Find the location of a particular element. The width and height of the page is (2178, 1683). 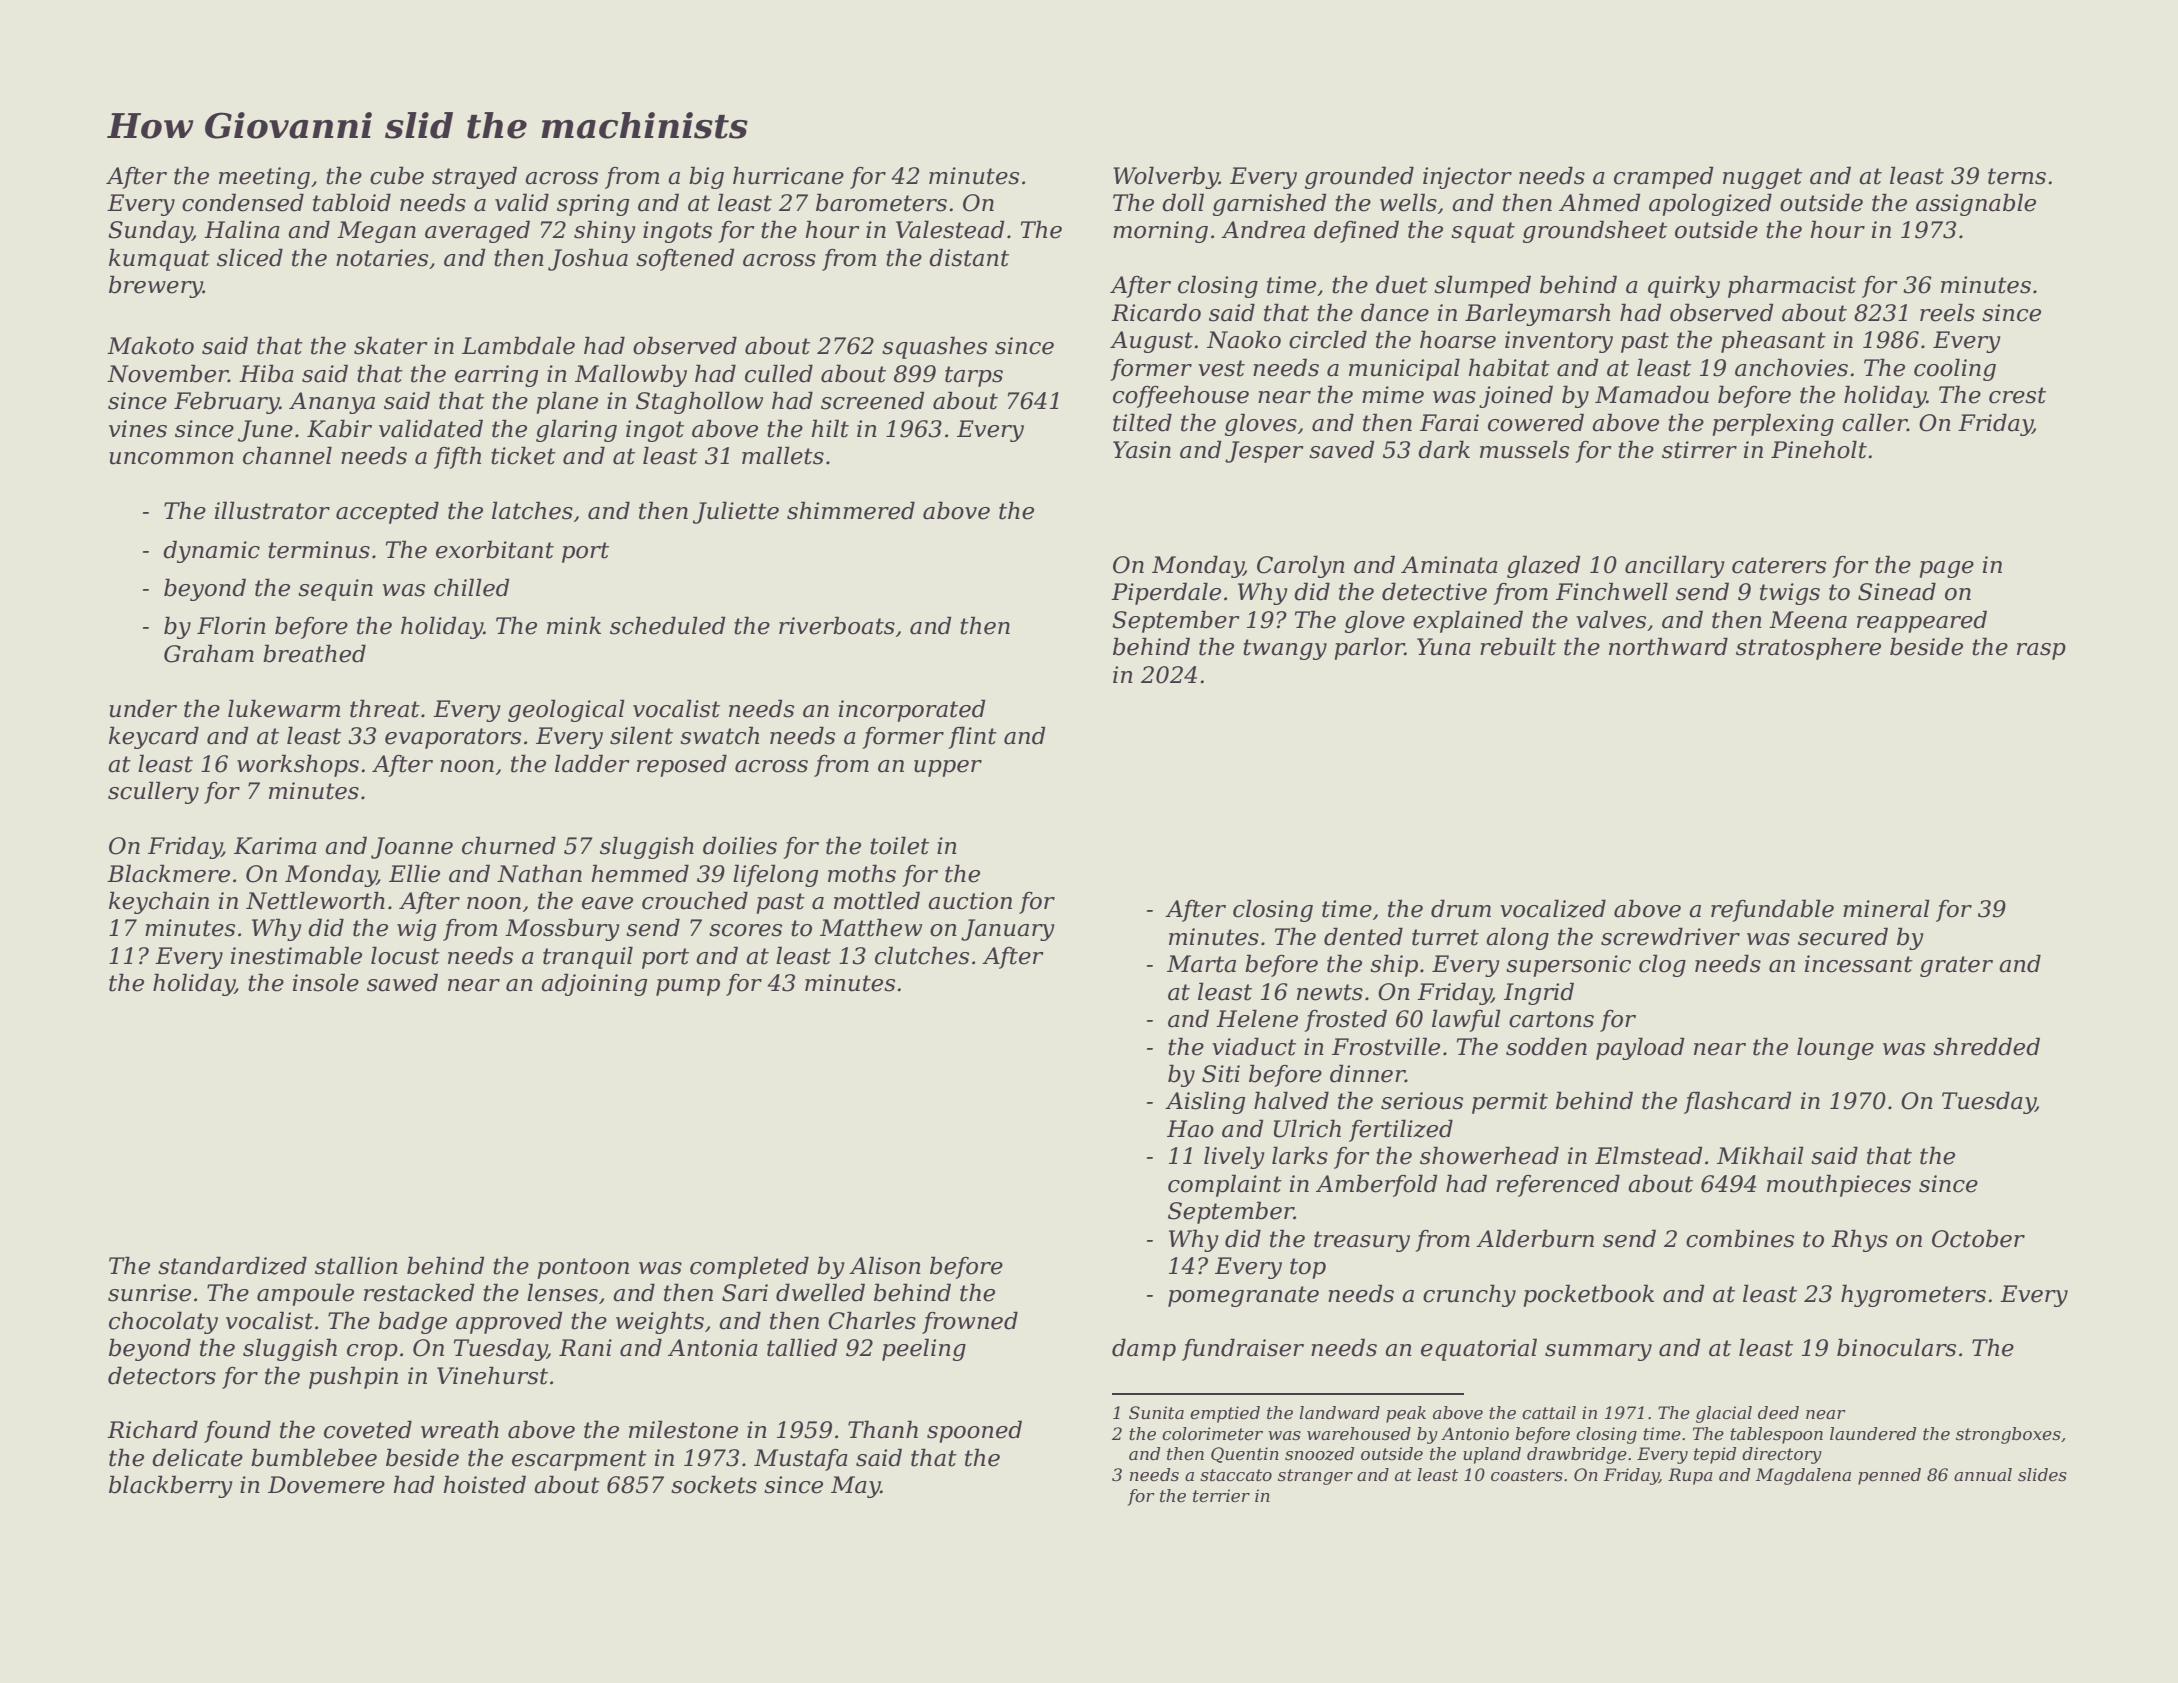

detectors is located at coordinates (162, 1375).
